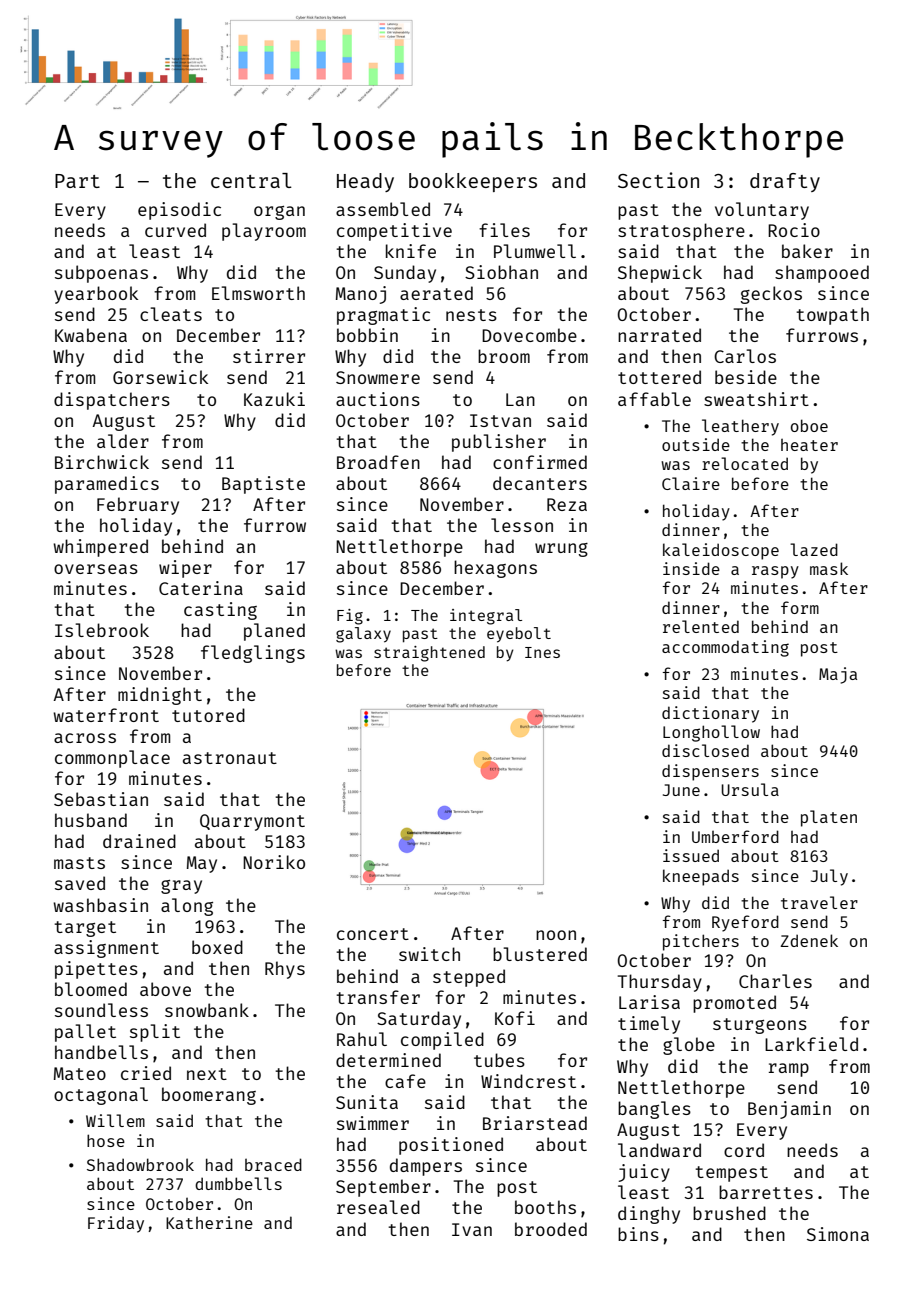 The width and height of the document is (924, 1308). I want to click on Baptiste, so click(263, 485).
